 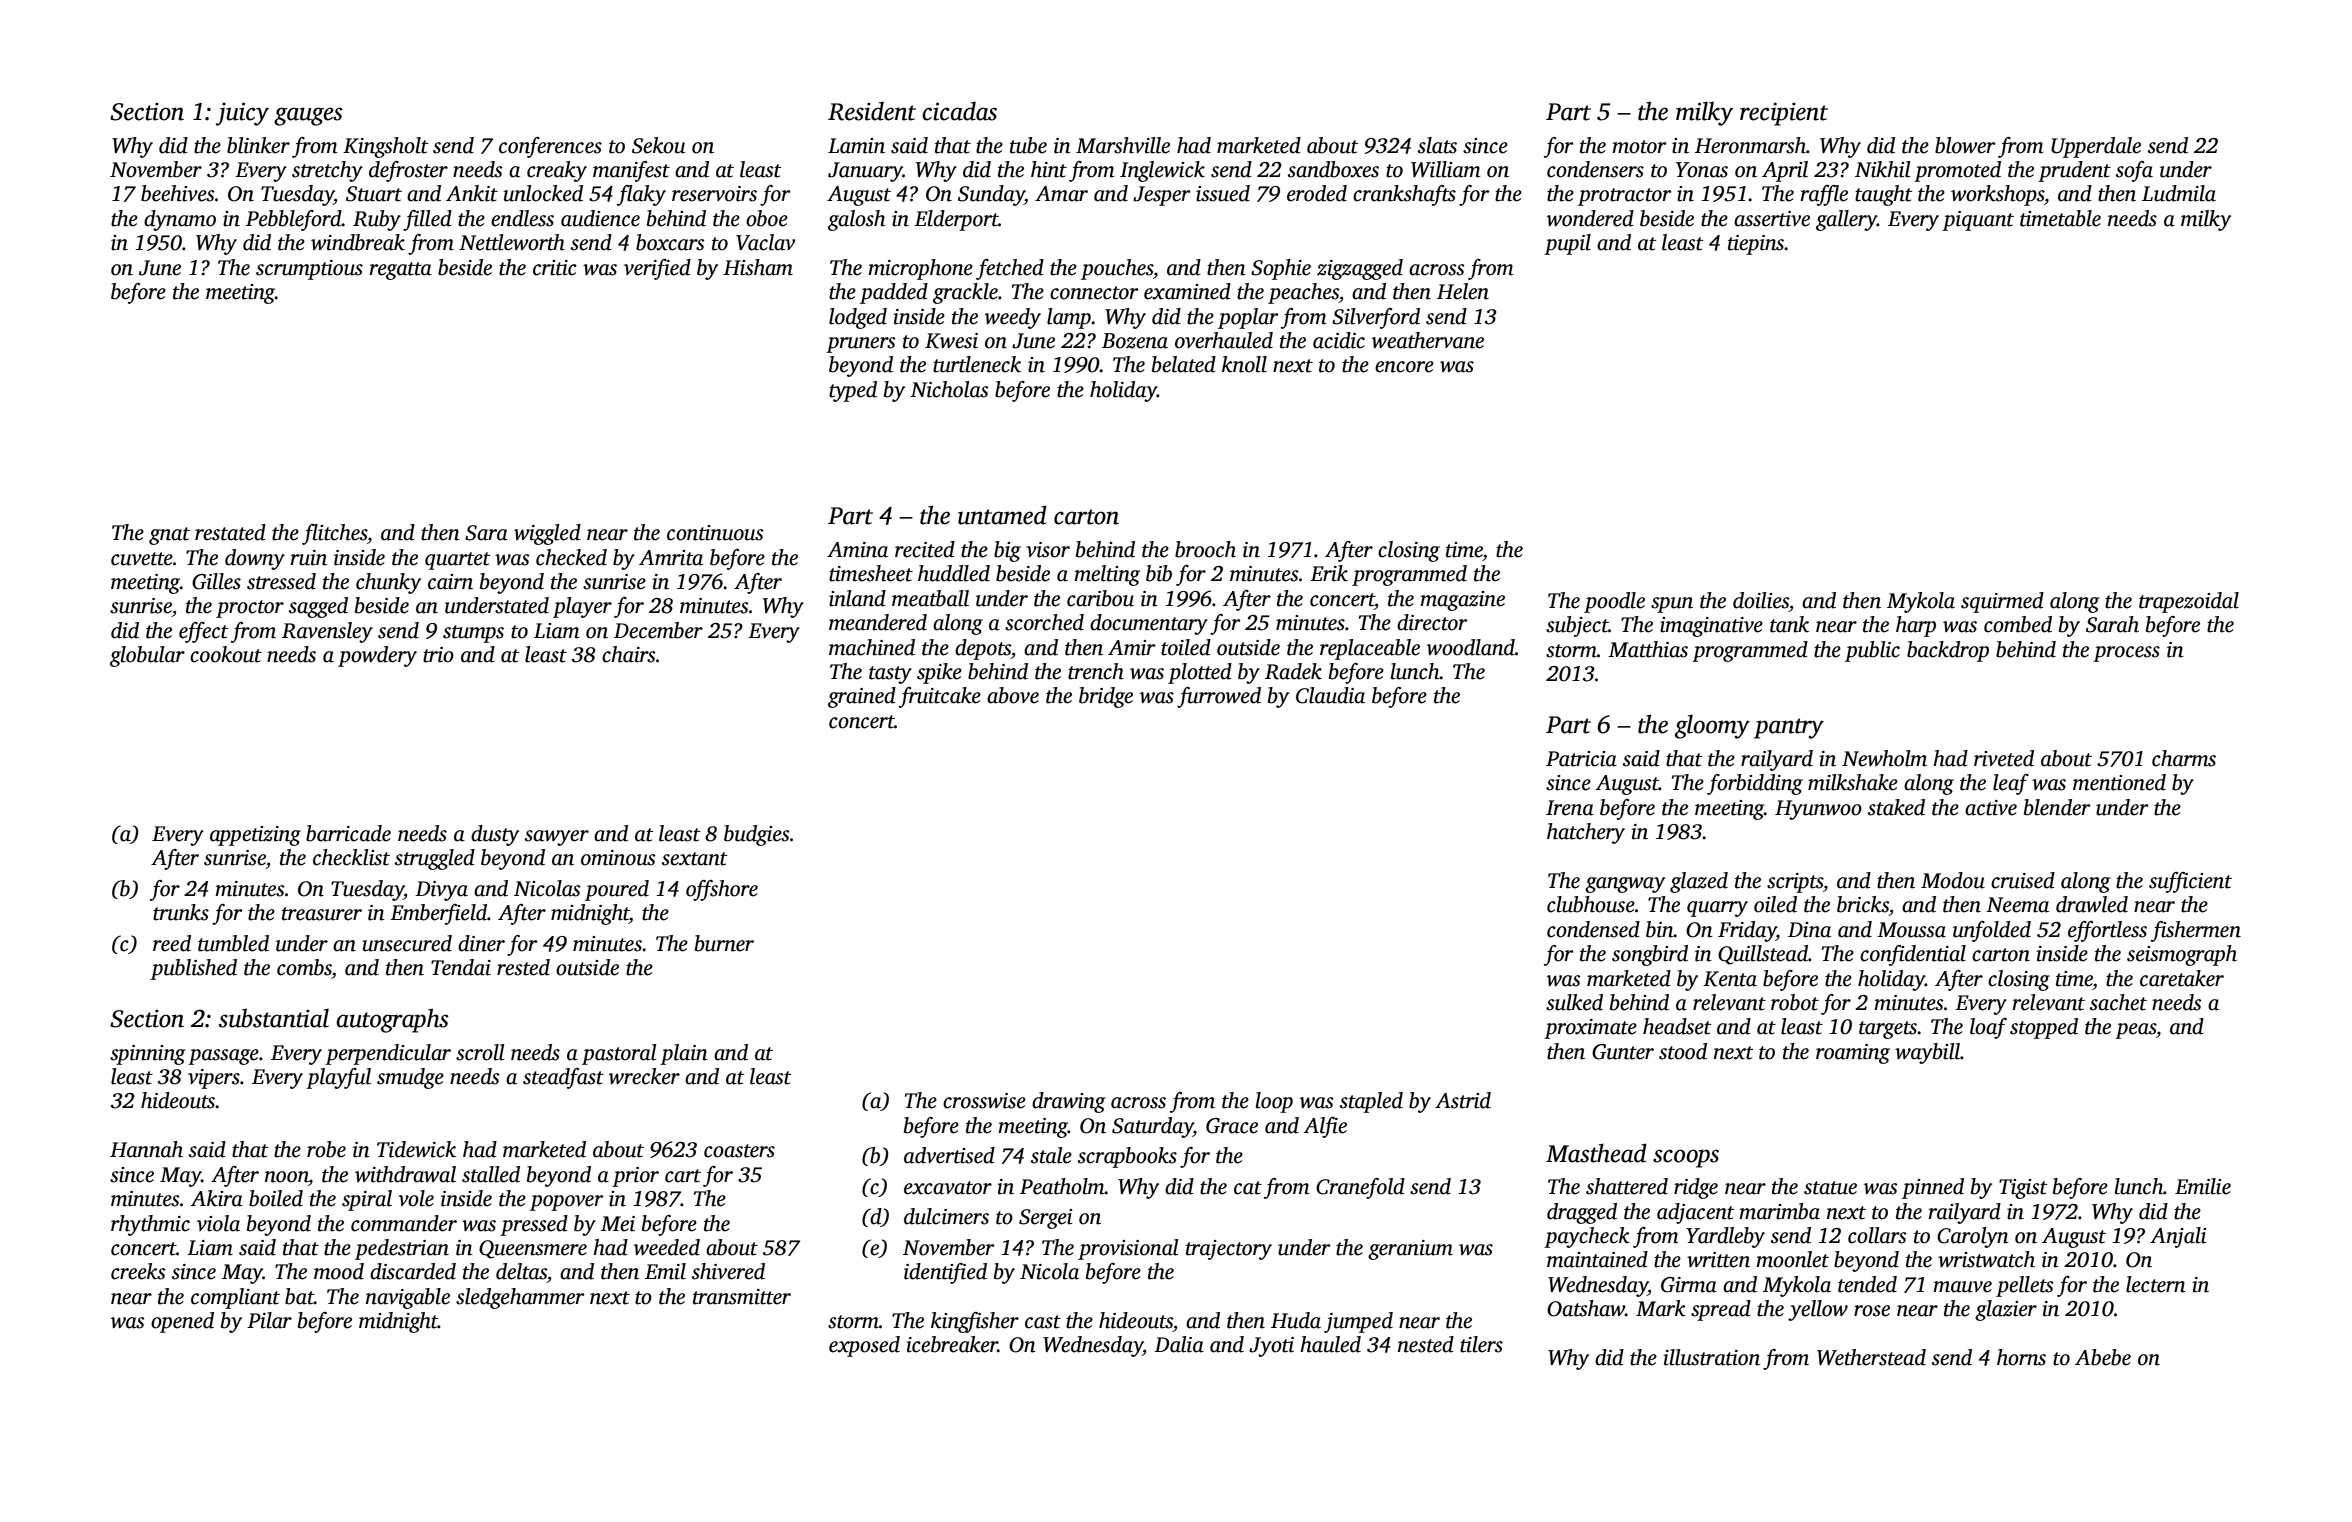 What do you see at coordinates (1784, 114) in the image?
I see `recipient` at bounding box center [1784, 114].
